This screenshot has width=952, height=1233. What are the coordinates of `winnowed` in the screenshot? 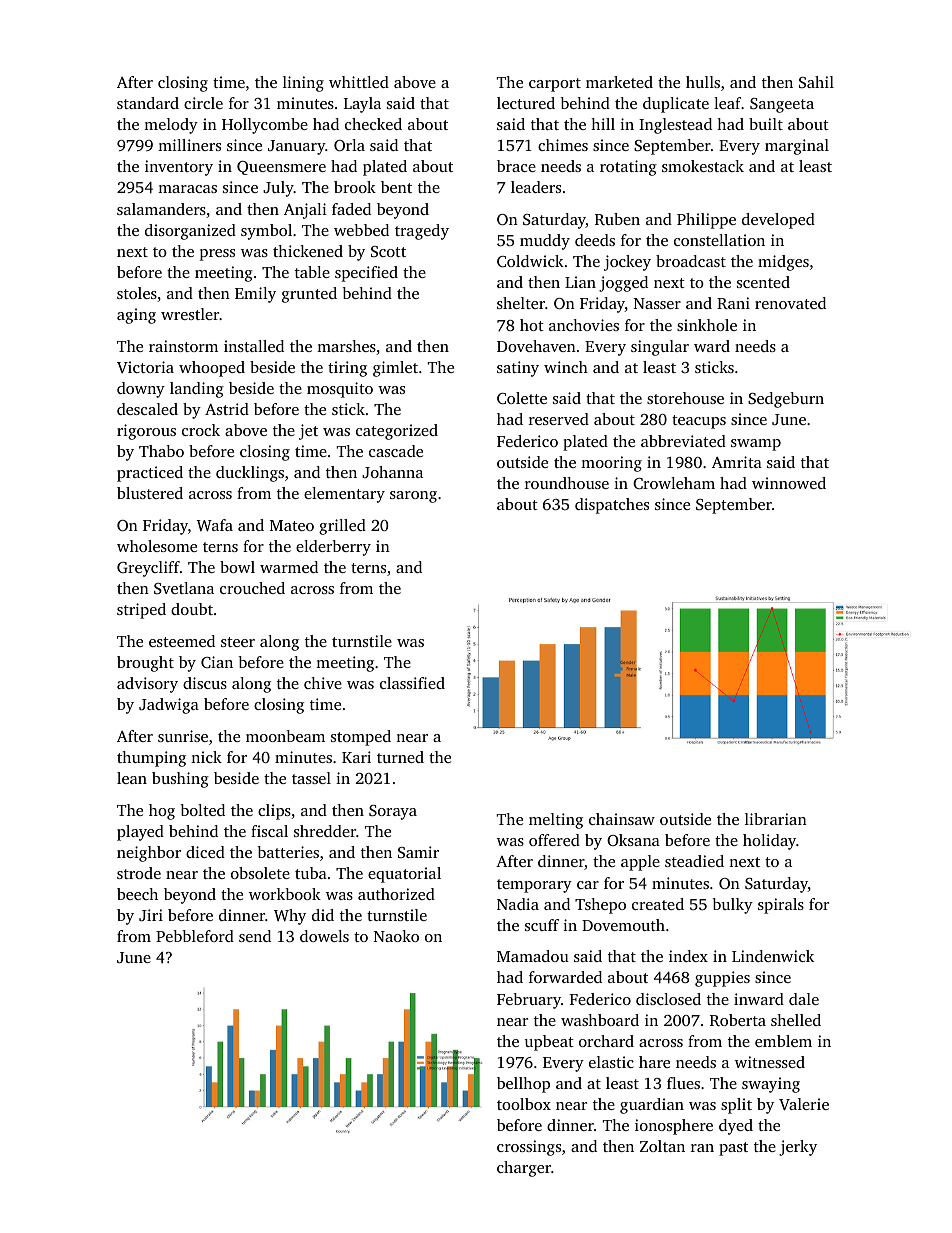 It's located at (789, 483).
